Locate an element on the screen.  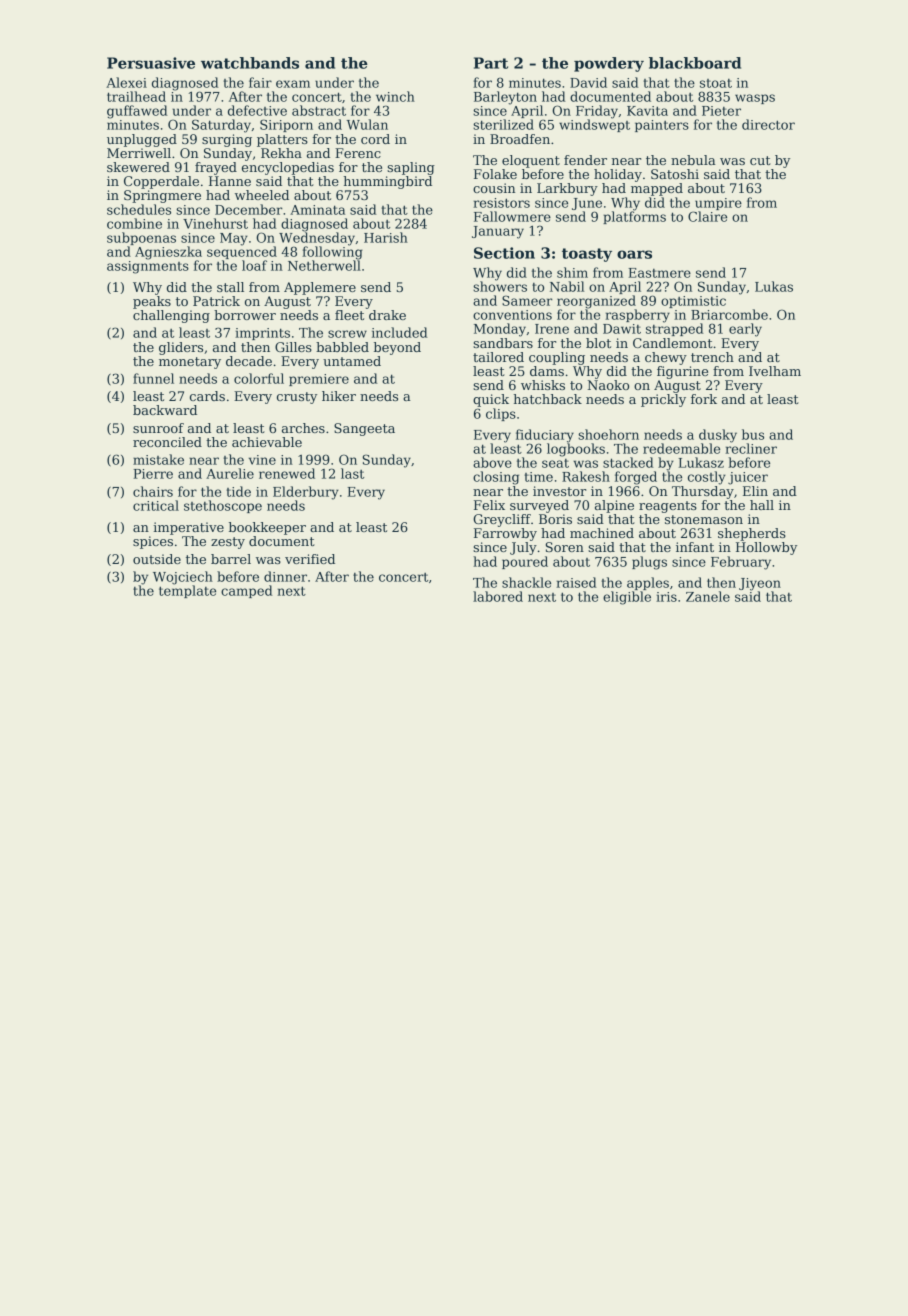
template is located at coordinates (187, 591).
